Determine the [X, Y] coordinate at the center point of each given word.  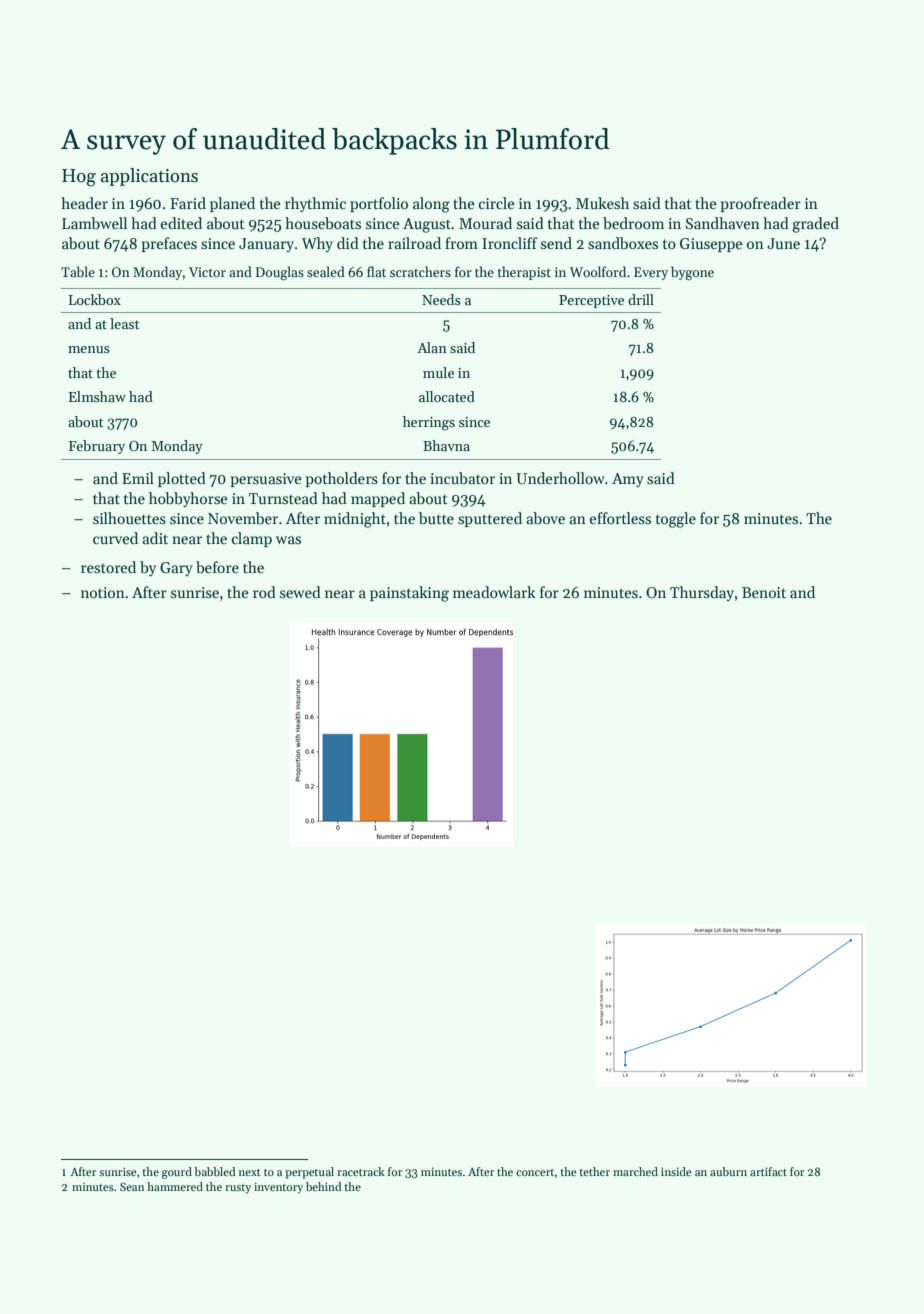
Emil [138, 478]
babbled [214, 1171]
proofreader [760, 204]
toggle [676, 520]
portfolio [379, 204]
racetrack [361, 1171]
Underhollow [560, 478]
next [250, 1172]
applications [149, 177]
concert [535, 1172]
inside [676, 1171]
